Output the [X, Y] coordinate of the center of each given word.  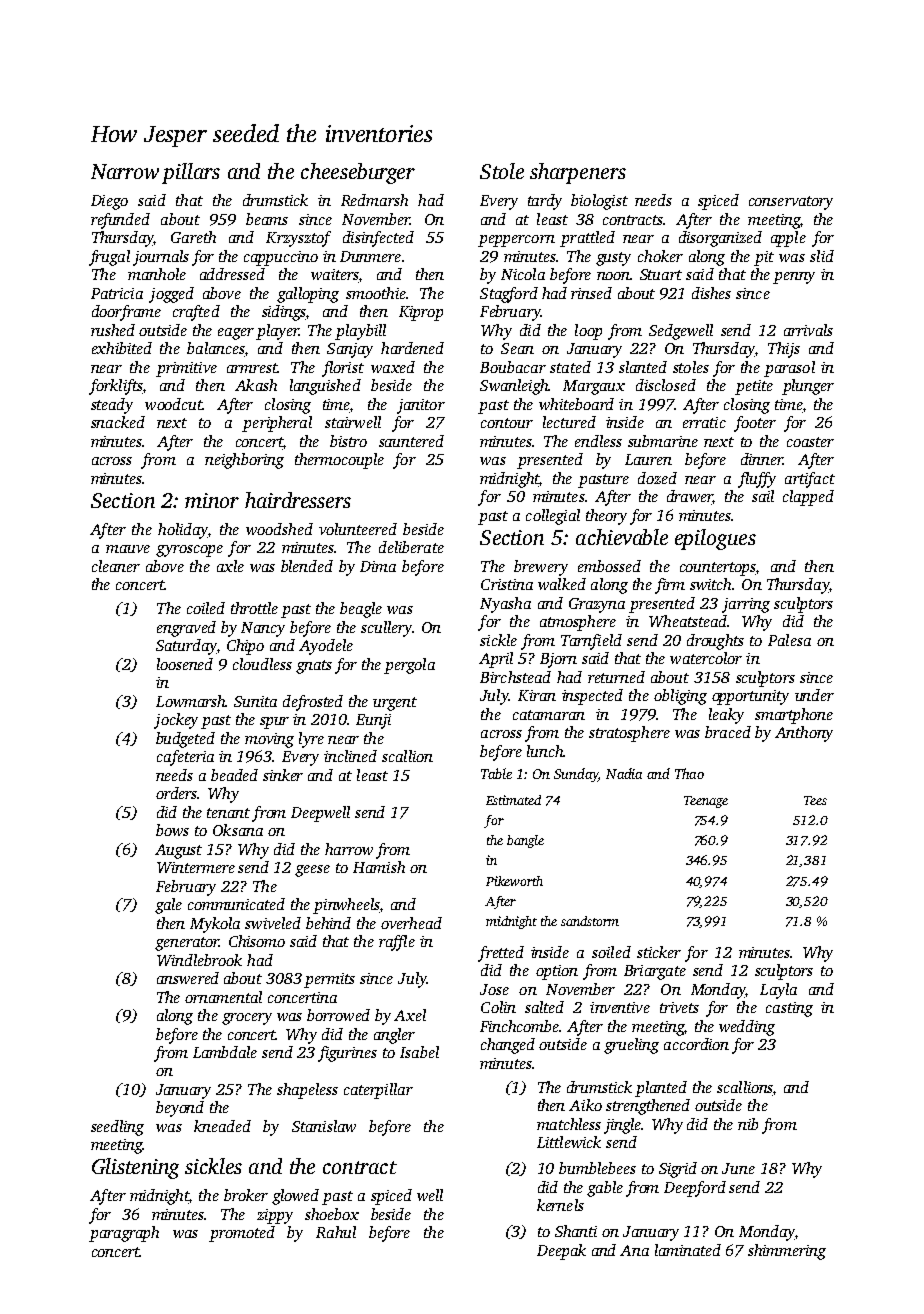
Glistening [135, 1168]
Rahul [336, 1232]
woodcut [173, 404]
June [738, 1168]
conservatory [791, 203]
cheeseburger [358, 173]
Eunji [373, 721]
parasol [789, 369]
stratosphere [629, 734]
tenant [228, 813]
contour [507, 423]
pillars [191, 173]
